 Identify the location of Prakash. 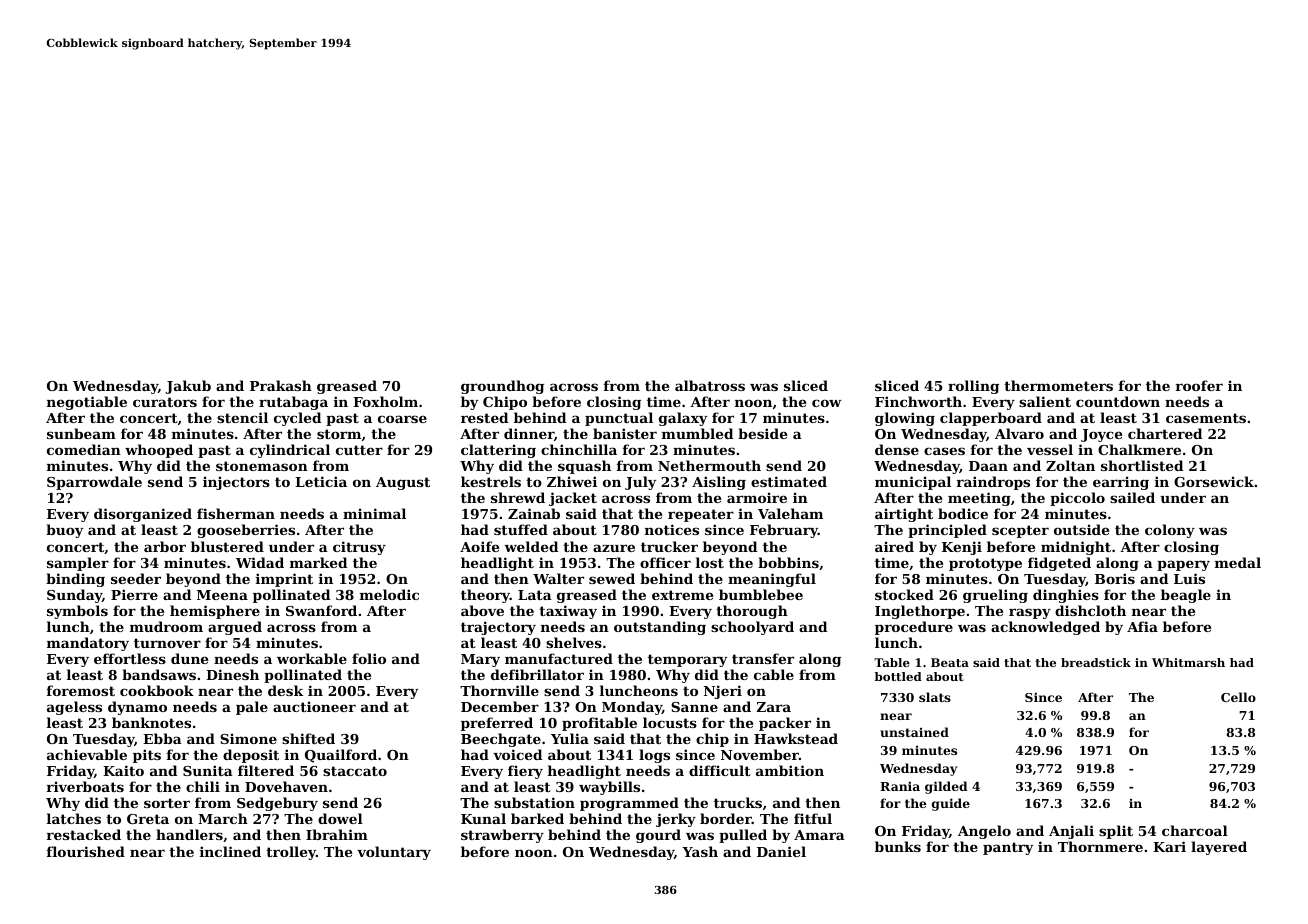
(281, 385).
